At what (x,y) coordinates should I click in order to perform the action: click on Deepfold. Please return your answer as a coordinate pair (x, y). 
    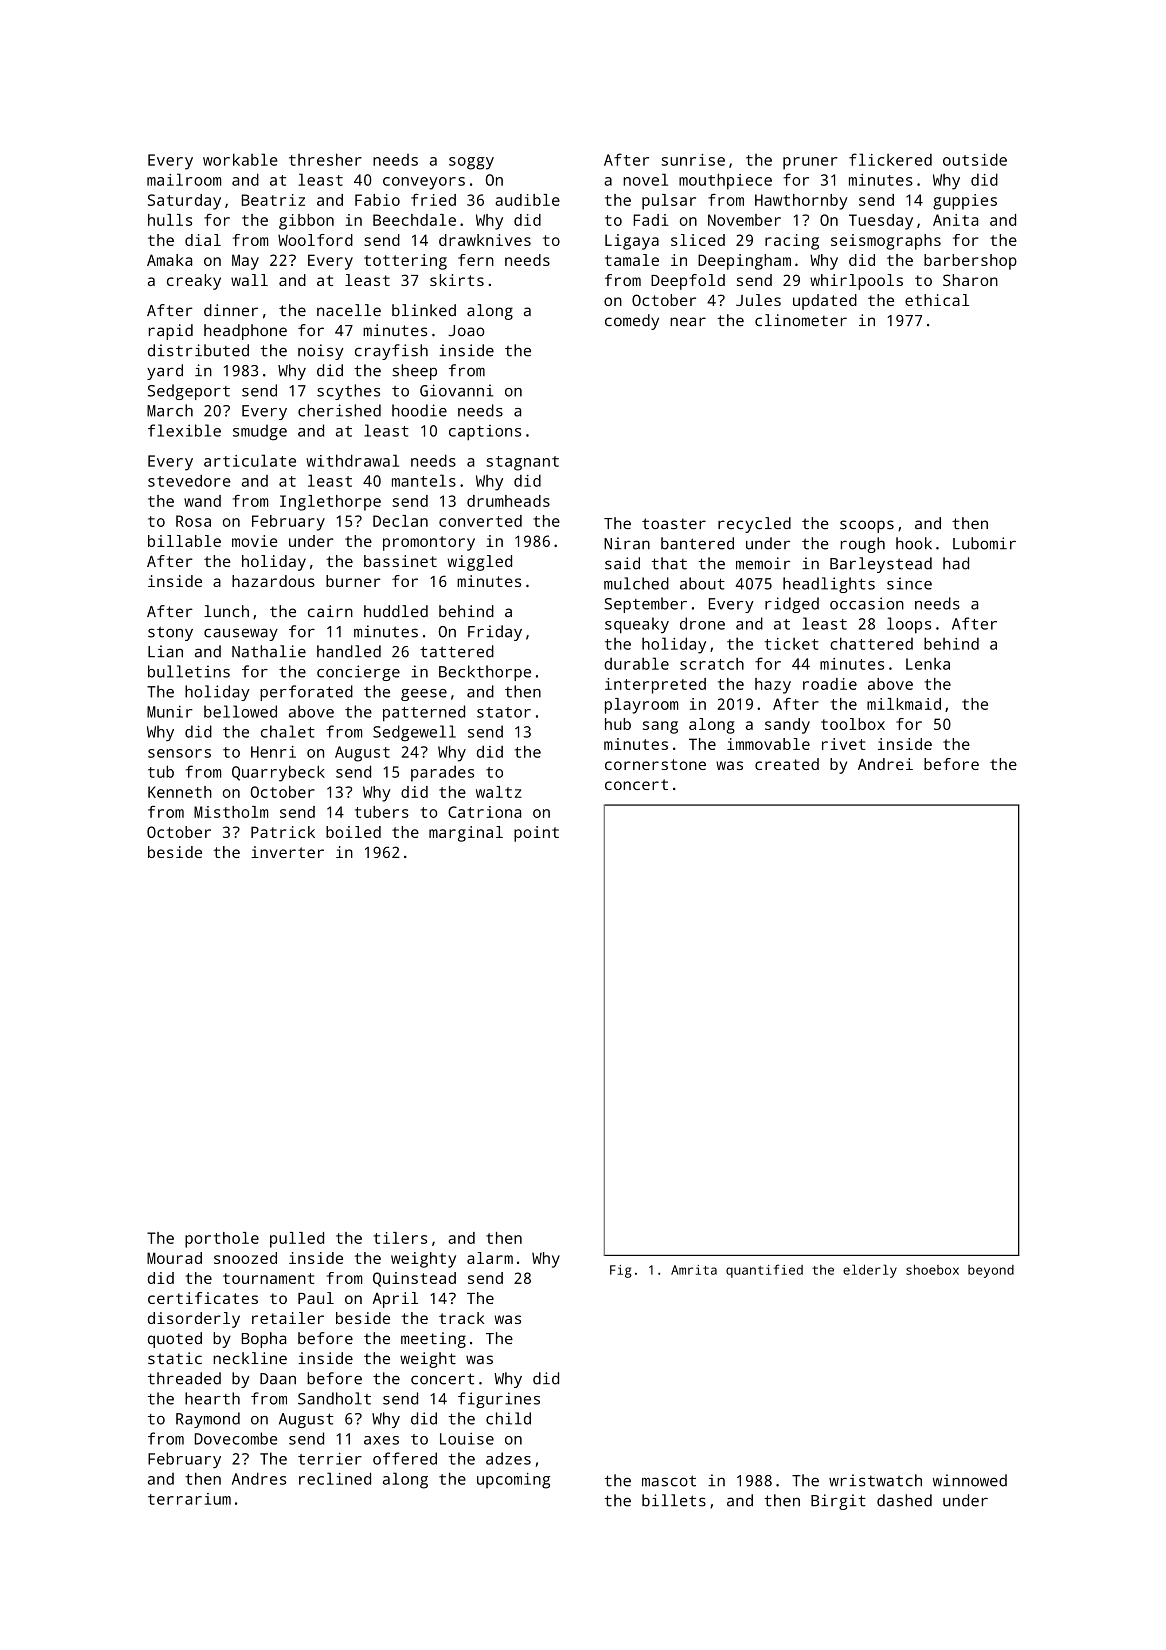
    Looking at the image, I should click on (688, 282).
